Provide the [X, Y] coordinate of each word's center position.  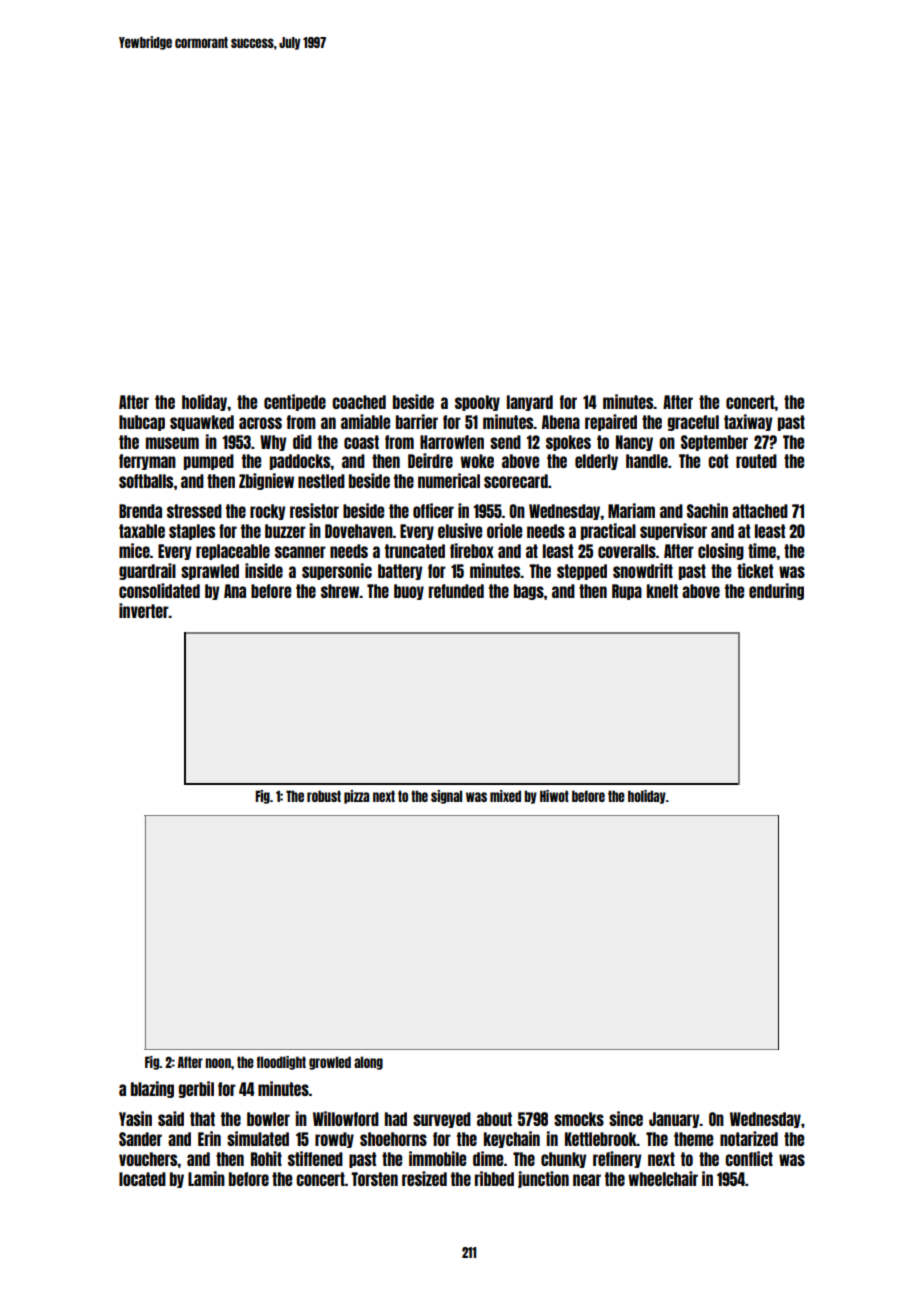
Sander [140, 1139]
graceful [693, 423]
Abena [561, 422]
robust [324, 796]
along [368, 1063]
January [674, 1120]
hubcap [142, 423]
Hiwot [554, 796]
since [626, 1118]
